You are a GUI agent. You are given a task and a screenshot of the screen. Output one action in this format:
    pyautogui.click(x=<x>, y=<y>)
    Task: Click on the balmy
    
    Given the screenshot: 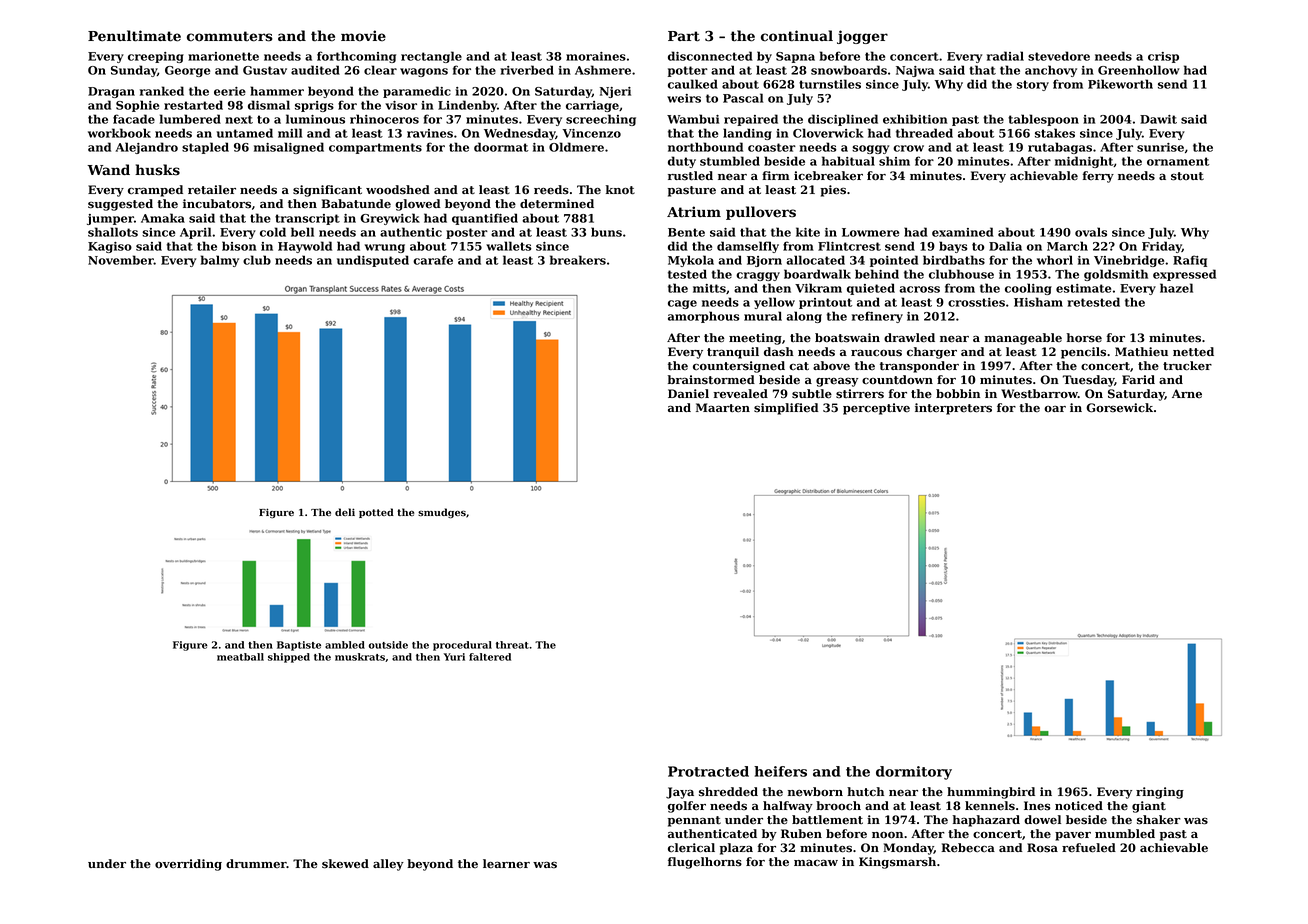 What is the action you would take?
    pyautogui.click(x=220, y=261)
